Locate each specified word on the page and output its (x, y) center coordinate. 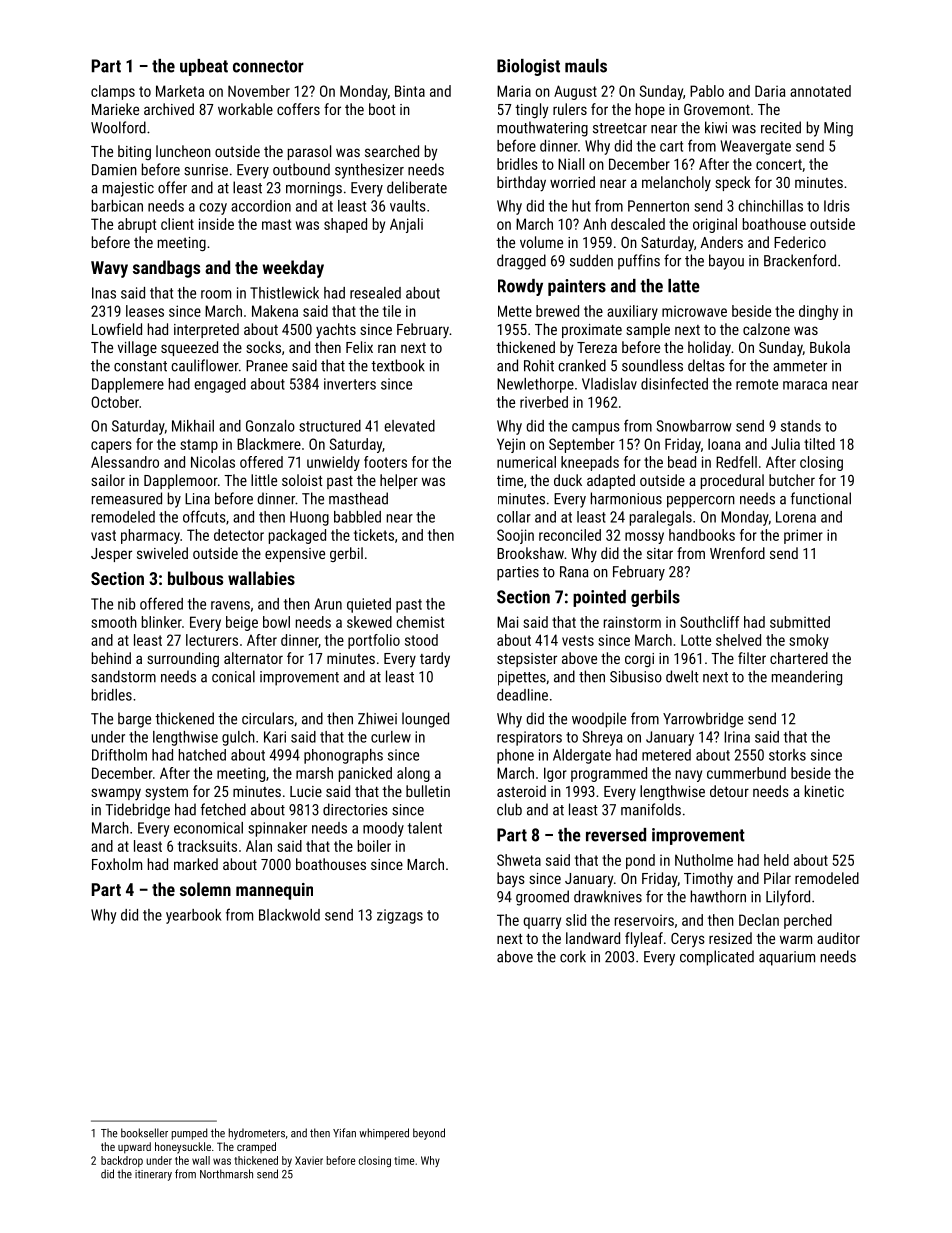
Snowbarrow (694, 426)
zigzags (400, 916)
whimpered (384, 1134)
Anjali (406, 225)
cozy (213, 209)
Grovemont (717, 109)
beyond (429, 1134)
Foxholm (117, 864)
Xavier (309, 1160)
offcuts (204, 516)
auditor (838, 938)
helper (399, 481)
